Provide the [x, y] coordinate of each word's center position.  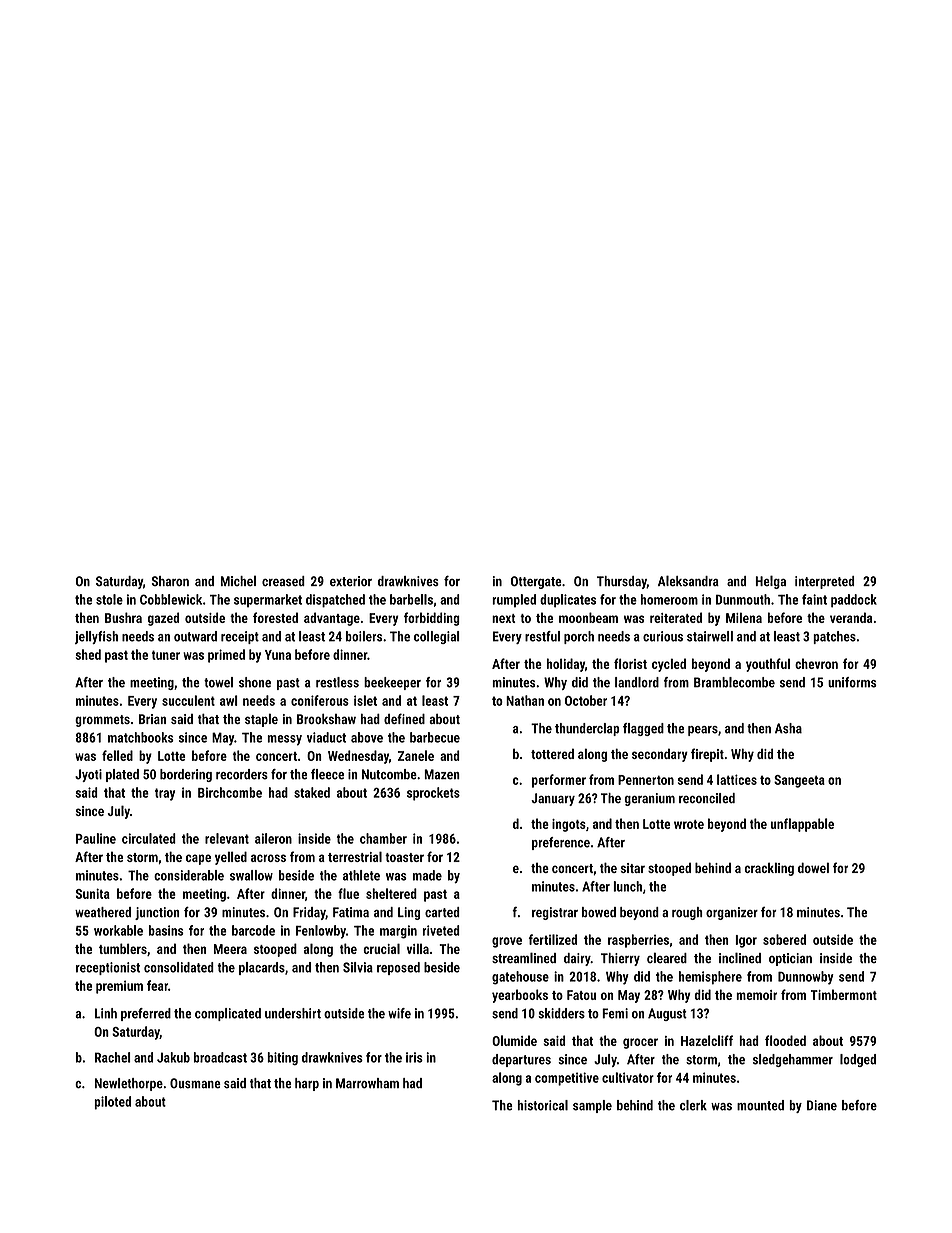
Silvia [358, 967]
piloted [112, 1103]
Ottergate [536, 582]
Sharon [170, 581]
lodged [858, 1060]
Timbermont [844, 994]
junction [157, 913]
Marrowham [367, 1083]
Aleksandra [688, 580]
